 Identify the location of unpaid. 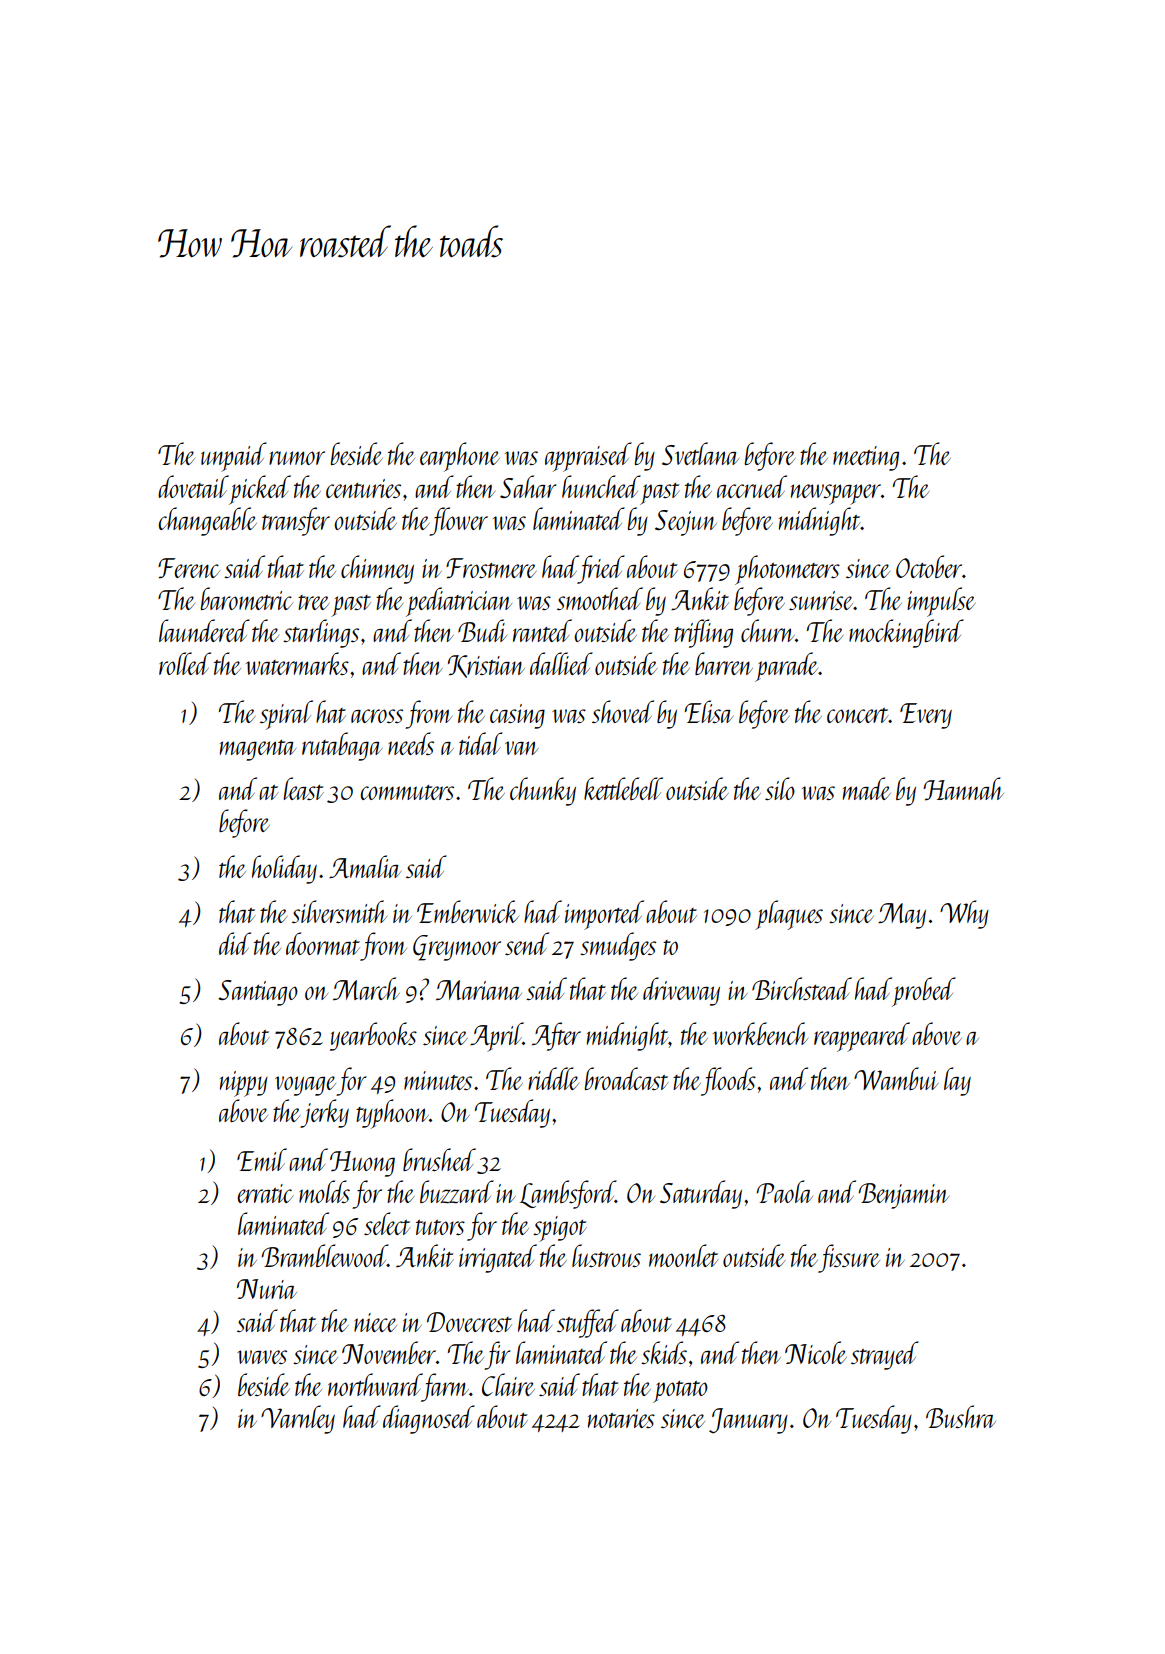
(234, 457).
